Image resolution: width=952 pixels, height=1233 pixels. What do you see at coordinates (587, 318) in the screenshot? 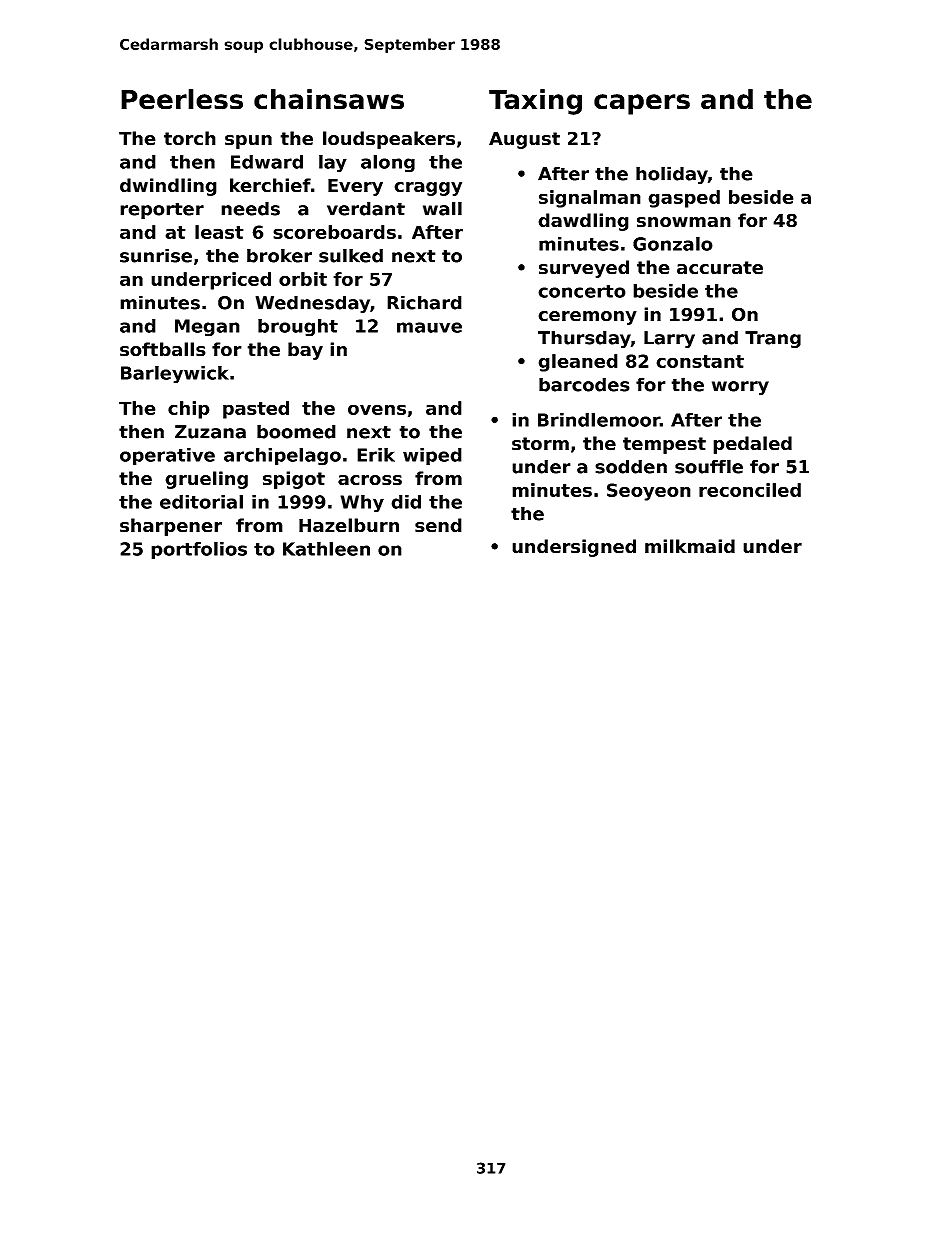
I see `ceremony` at bounding box center [587, 318].
